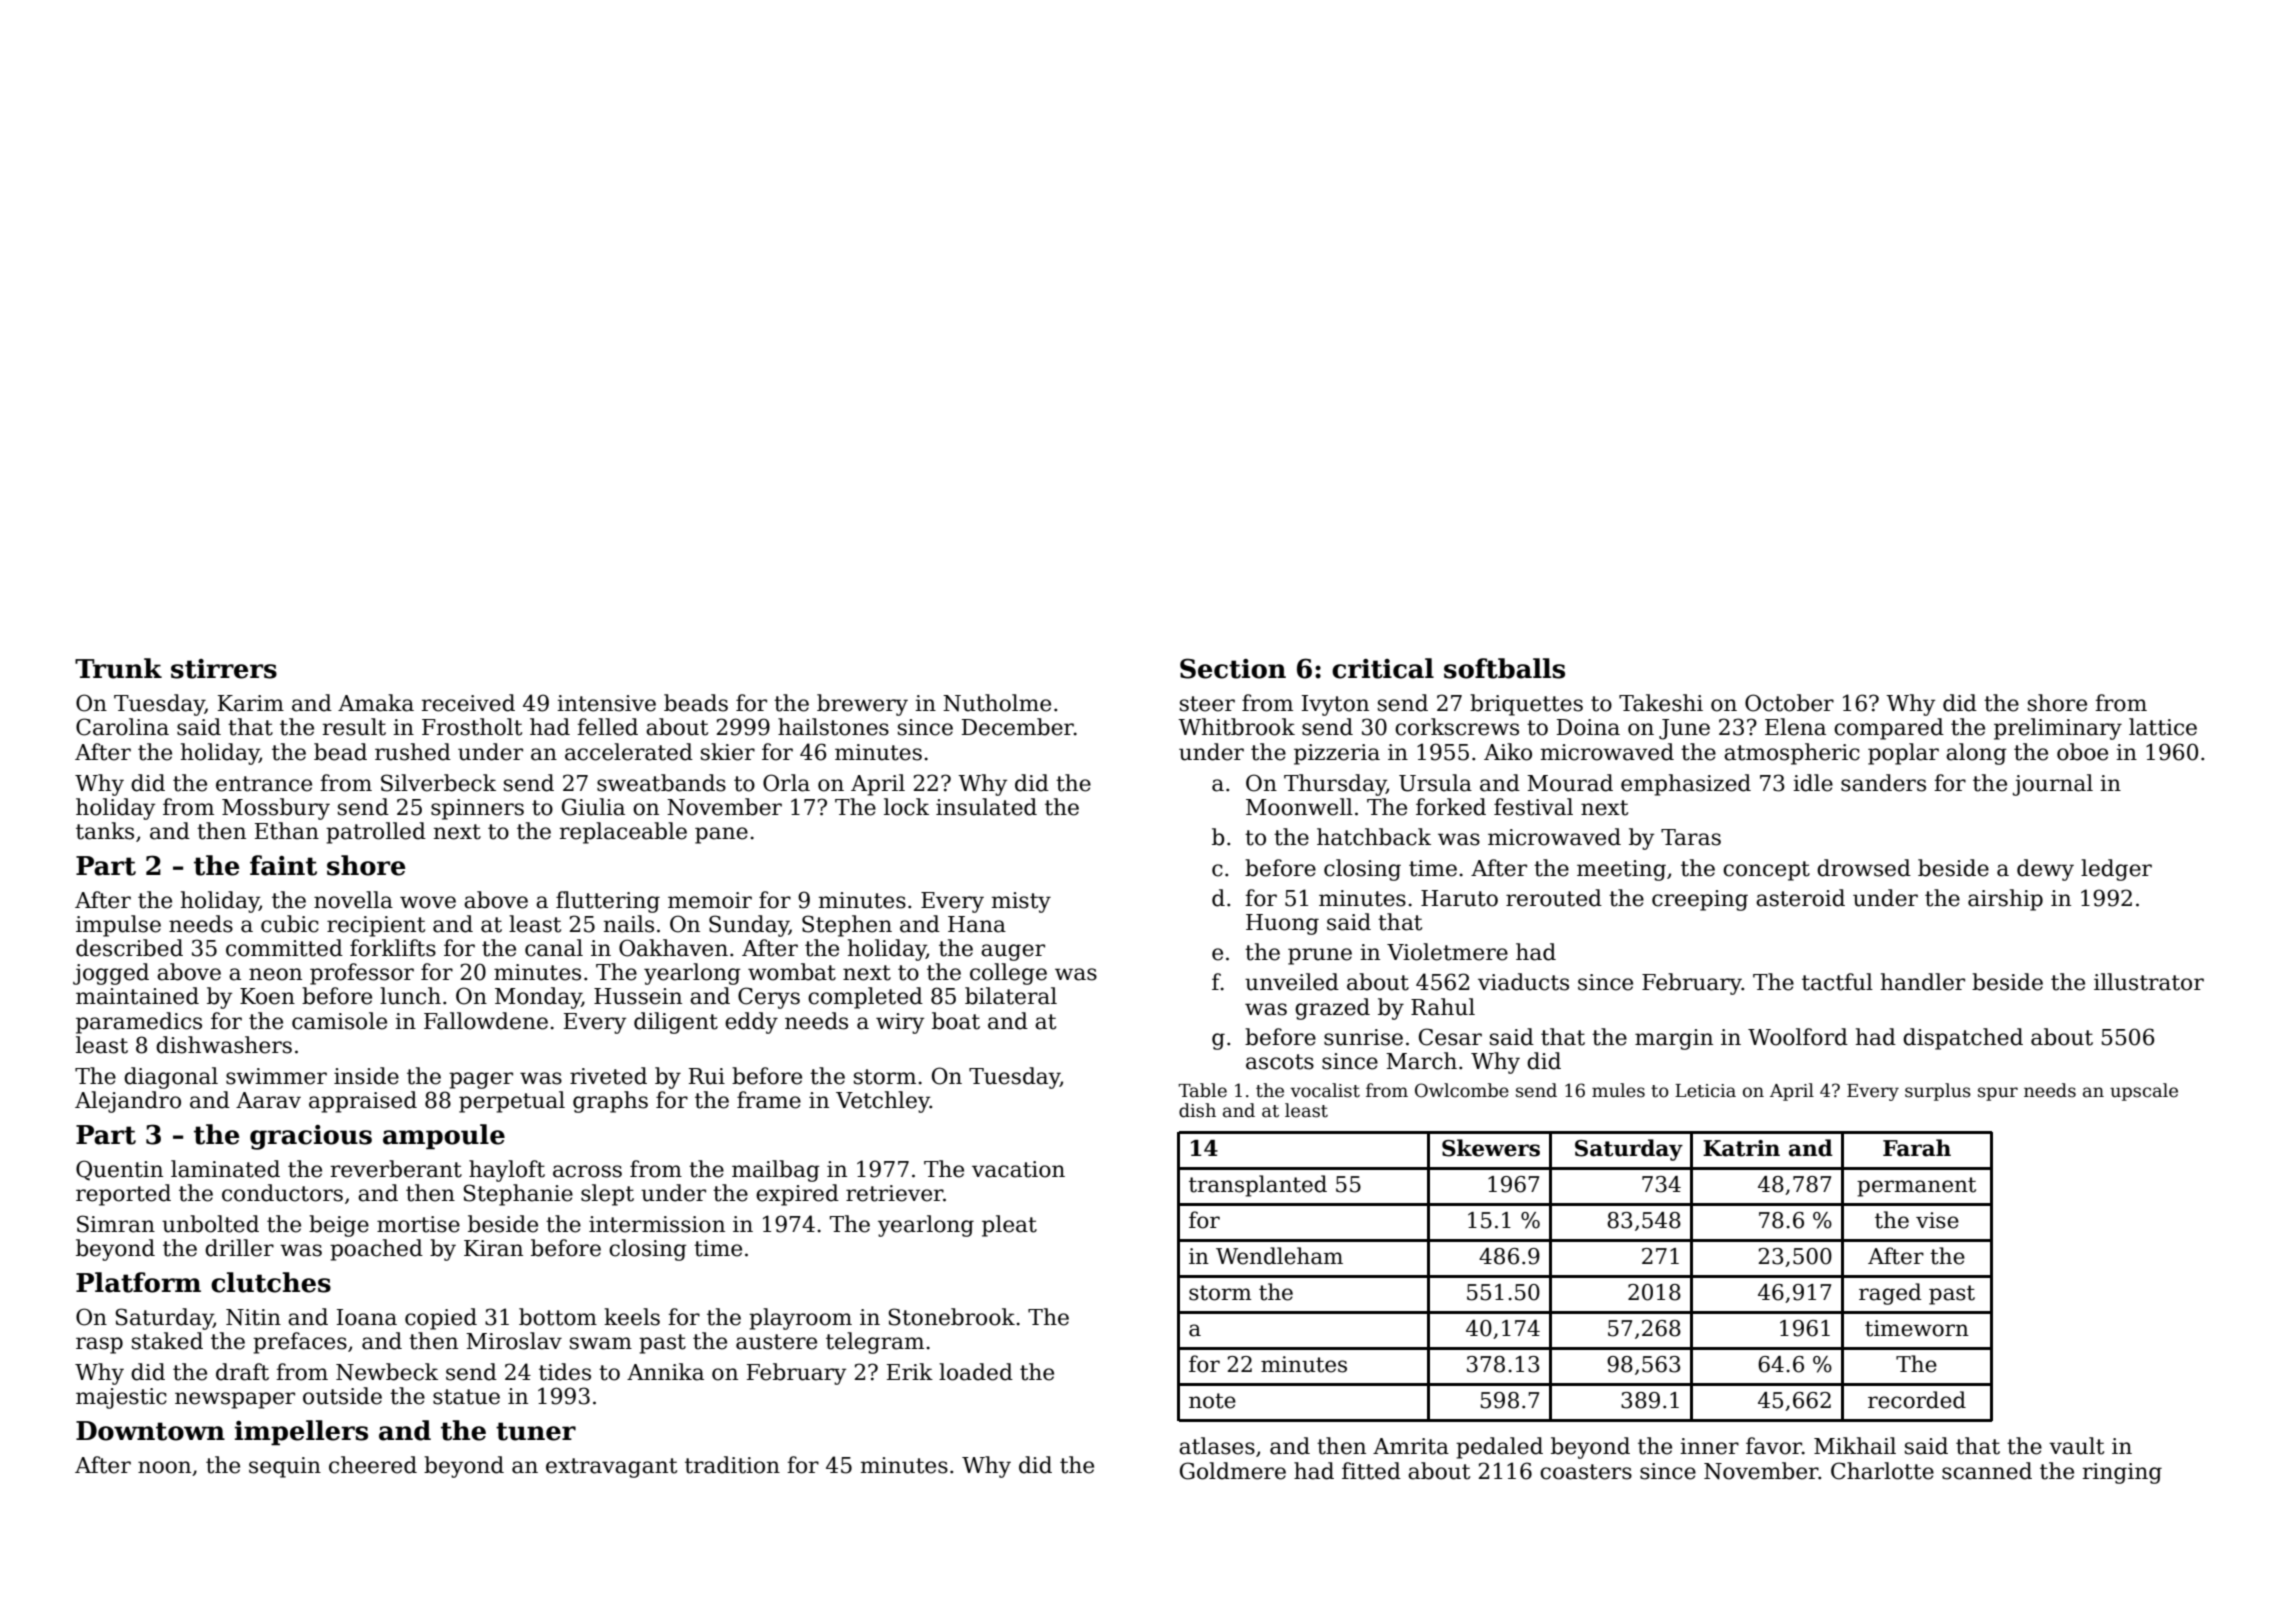  What do you see at coordinates (235, 1400) in the screenshot?
I see `newspaper` at bounding box center [235, 1400].
